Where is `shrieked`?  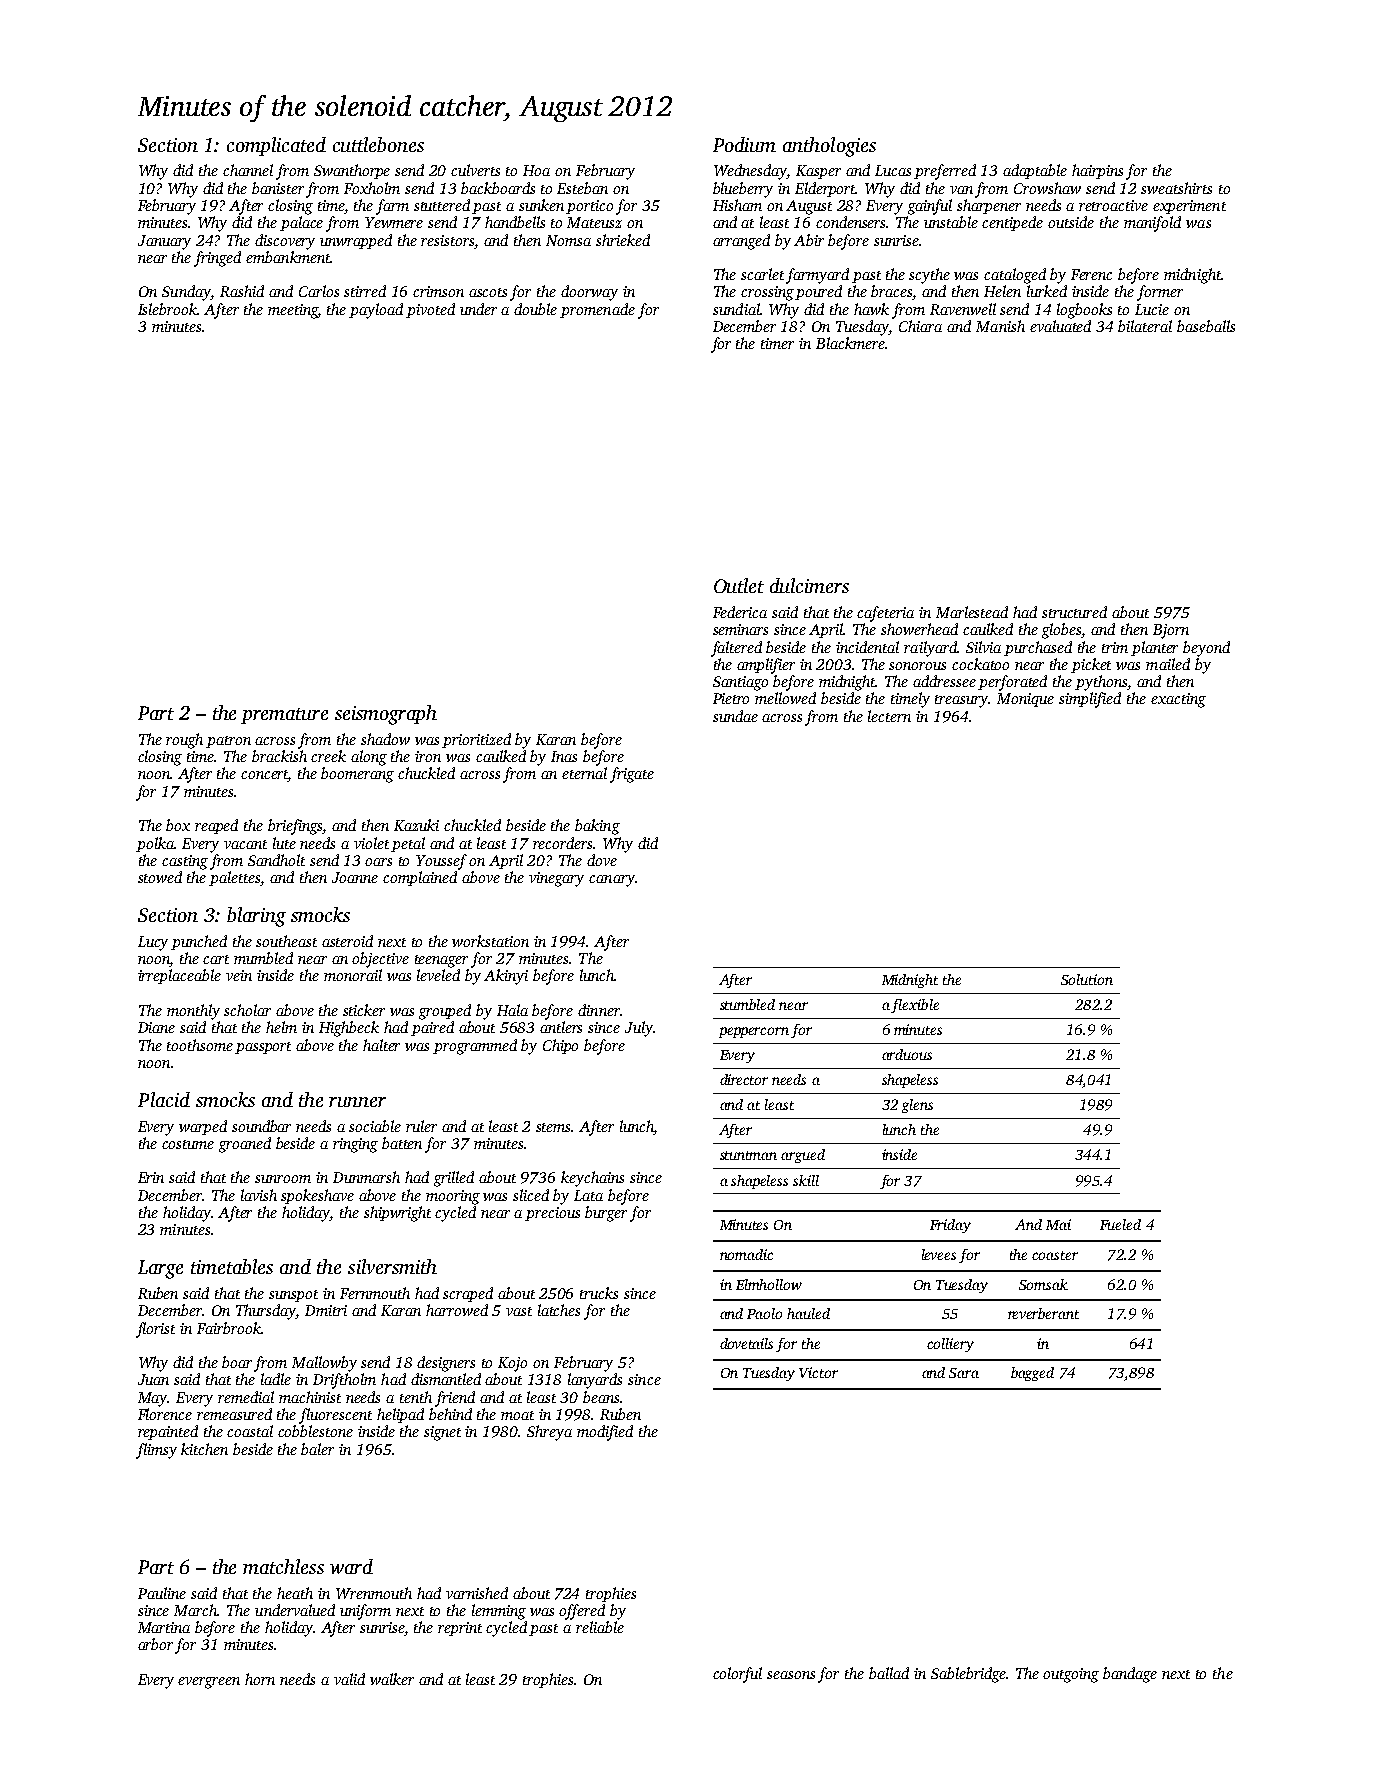
shrieked is located at coordinates (623, 240).
